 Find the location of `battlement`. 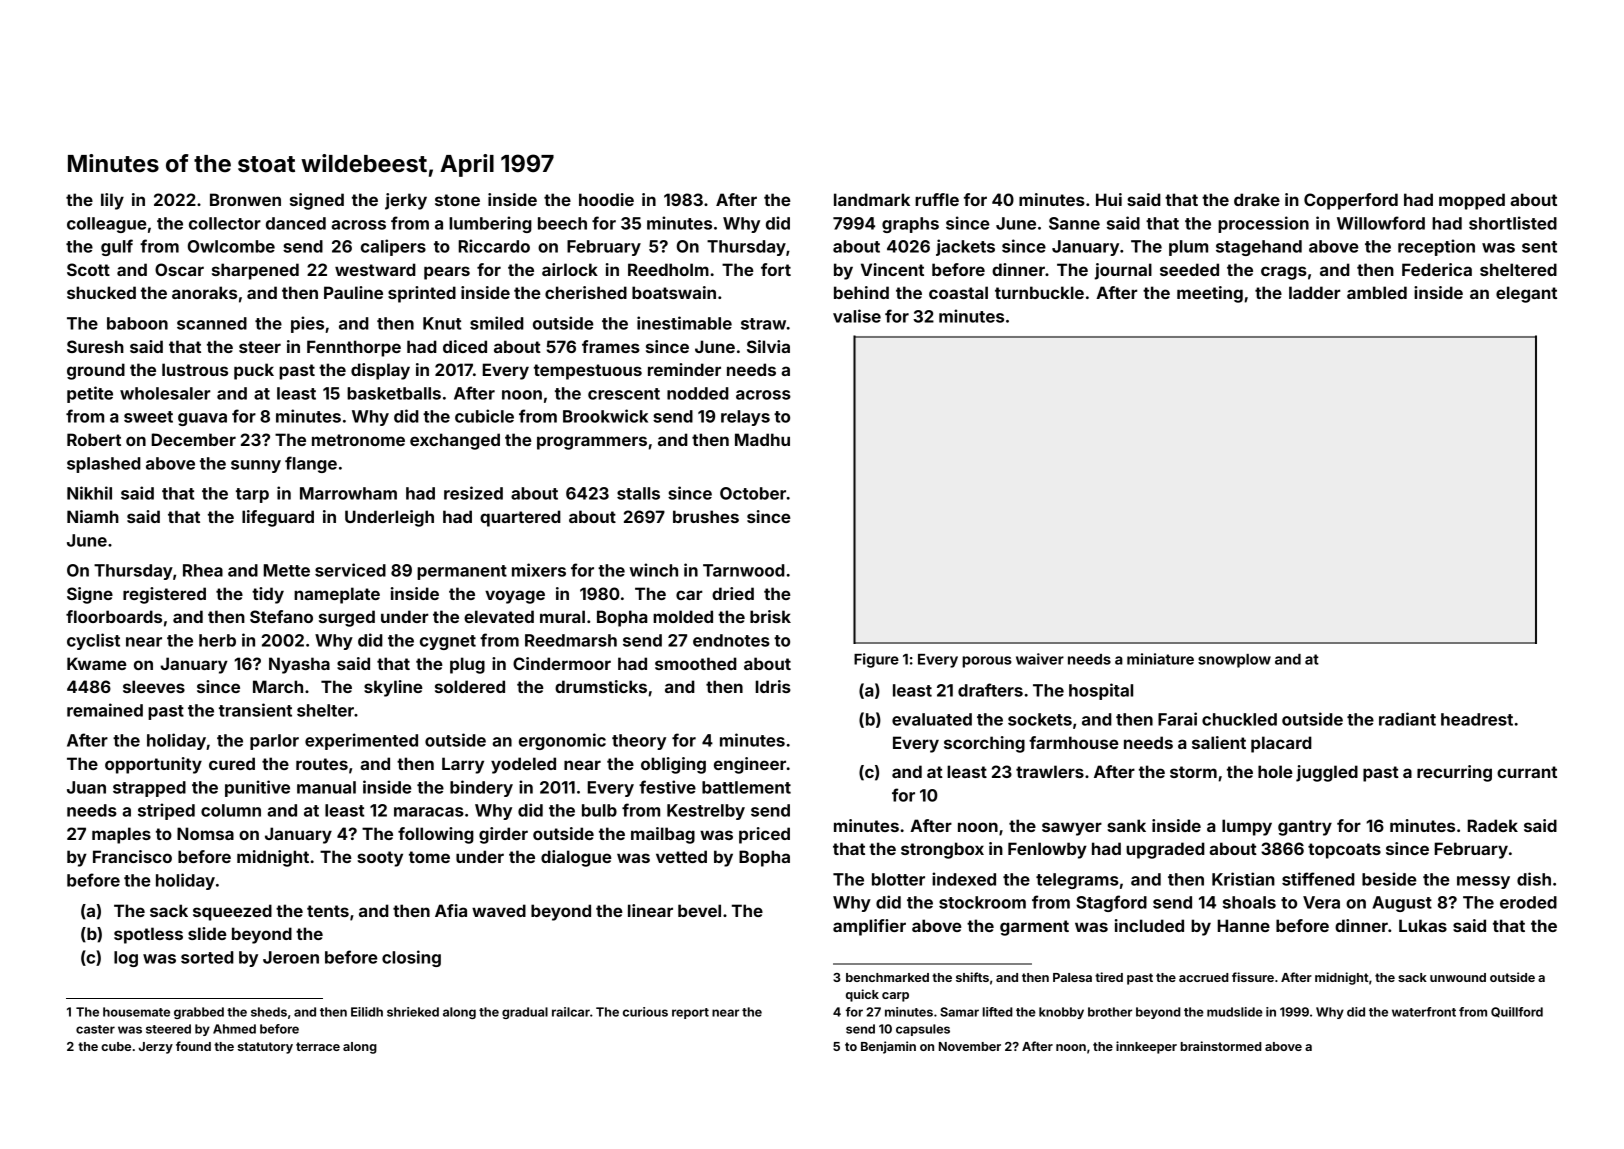

battlement is located at coordinates (746, 787).
